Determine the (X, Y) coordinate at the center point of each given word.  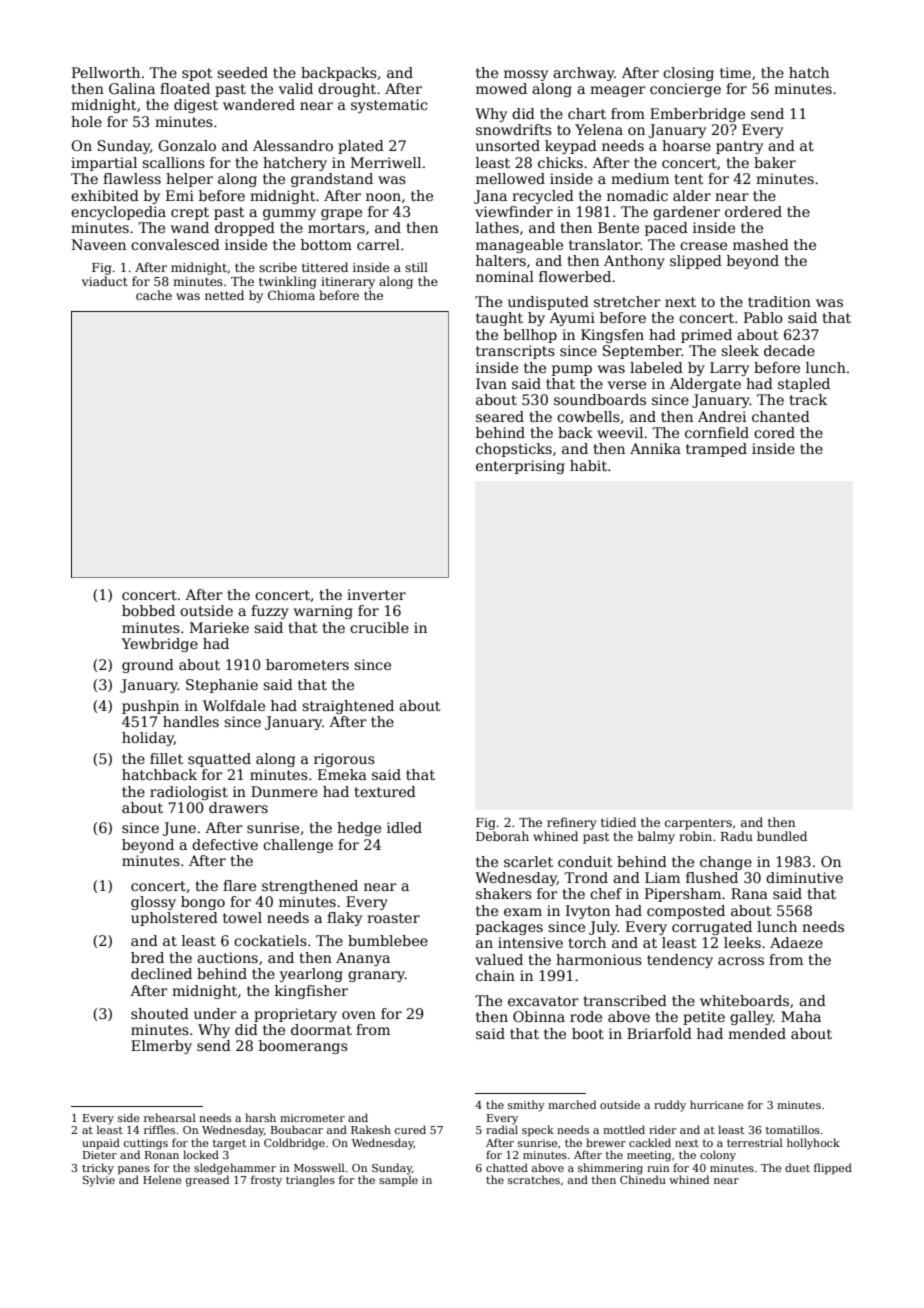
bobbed (148, 610)
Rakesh (371, 1129)
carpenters (698, 824)
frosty (266, 1181)
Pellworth (106, 72)
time (735, 72)
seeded (242, 72)
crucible (379, 627)
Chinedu (643, 1179)
